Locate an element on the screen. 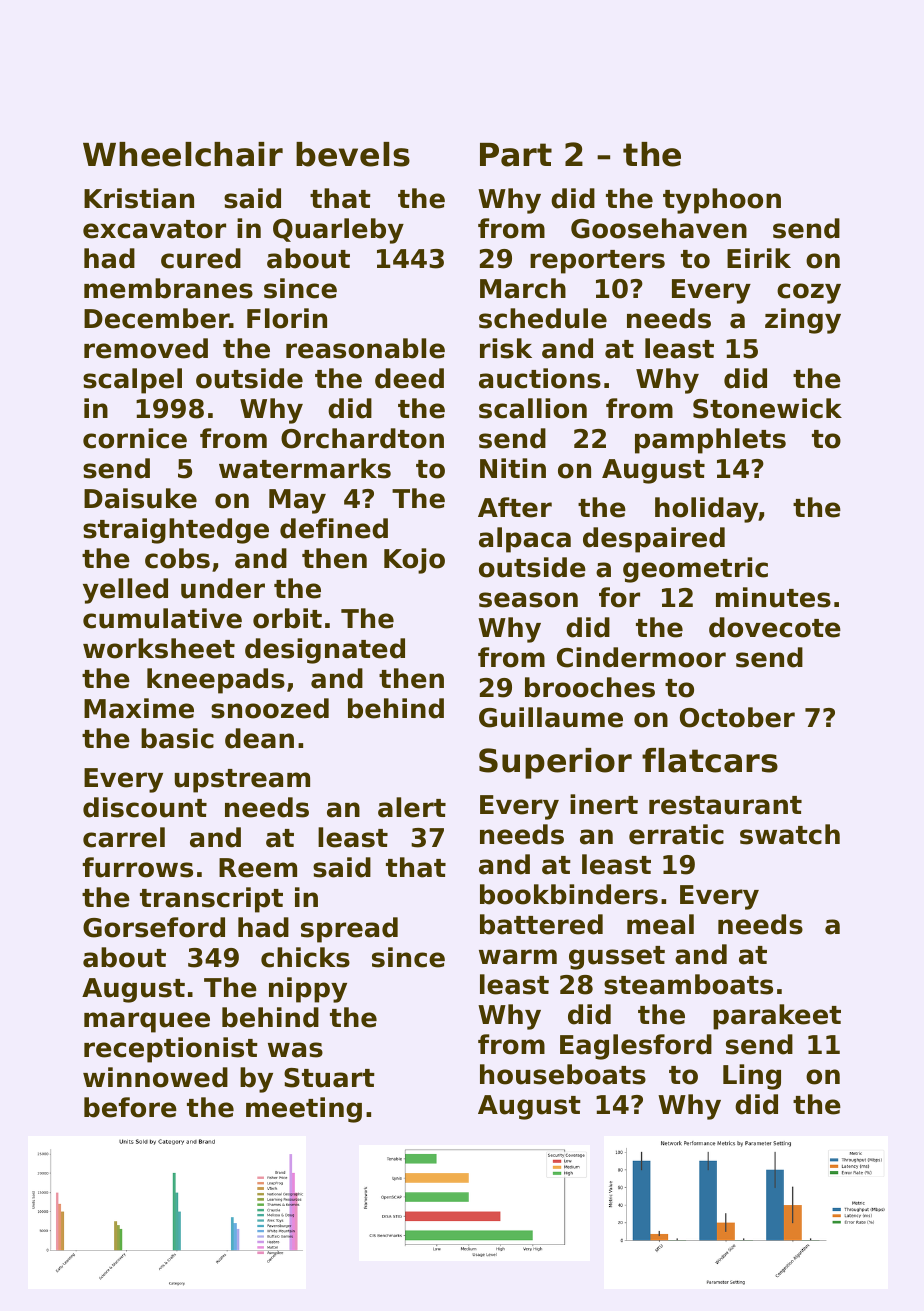 Image resolution: width=924 pixels, height=1311 pixels. reasonable is located at coordinates (365, 348).
